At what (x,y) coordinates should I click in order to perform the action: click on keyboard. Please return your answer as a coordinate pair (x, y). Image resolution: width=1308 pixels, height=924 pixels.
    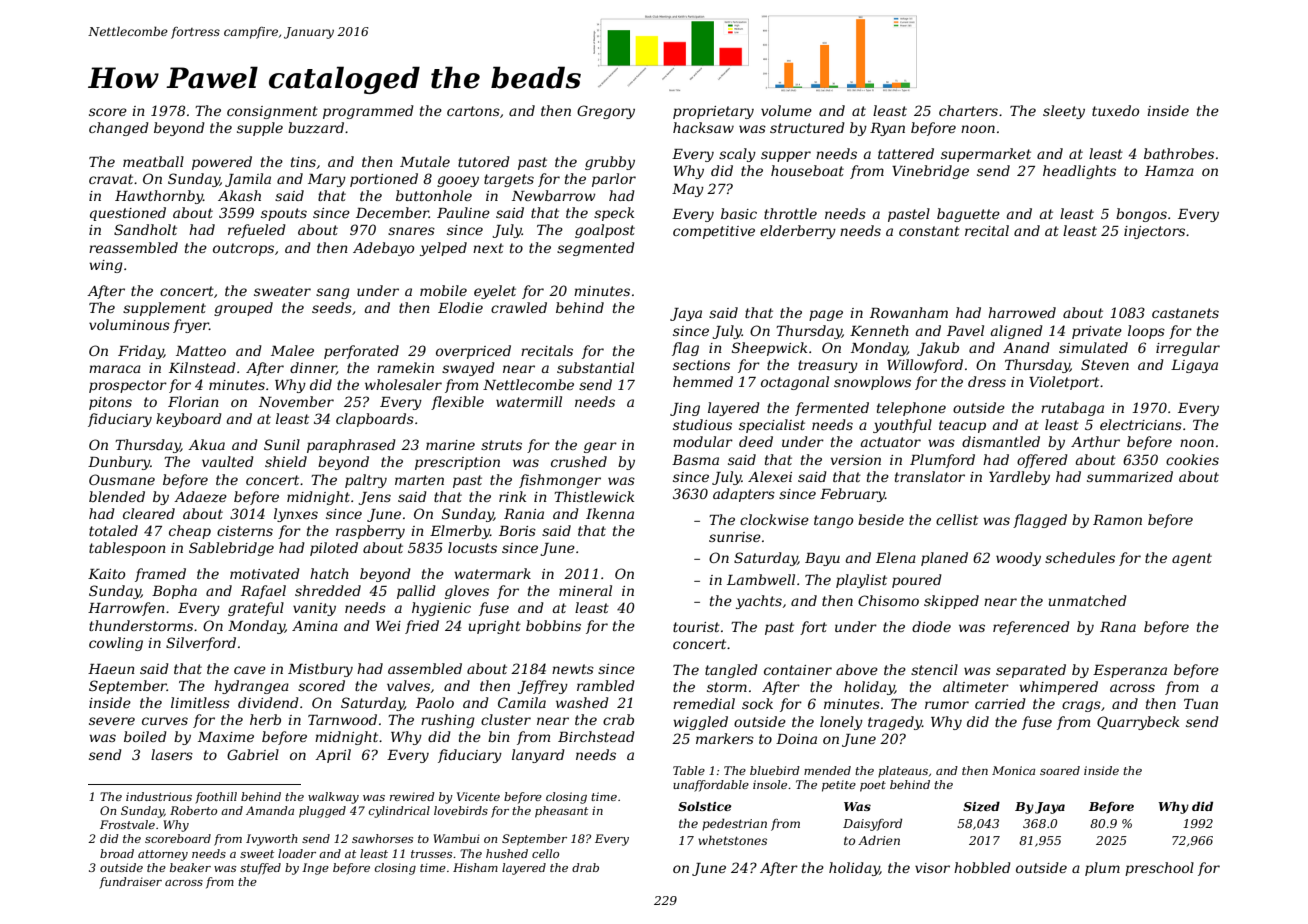
    Looking at the image, I should click on (189, 420).
